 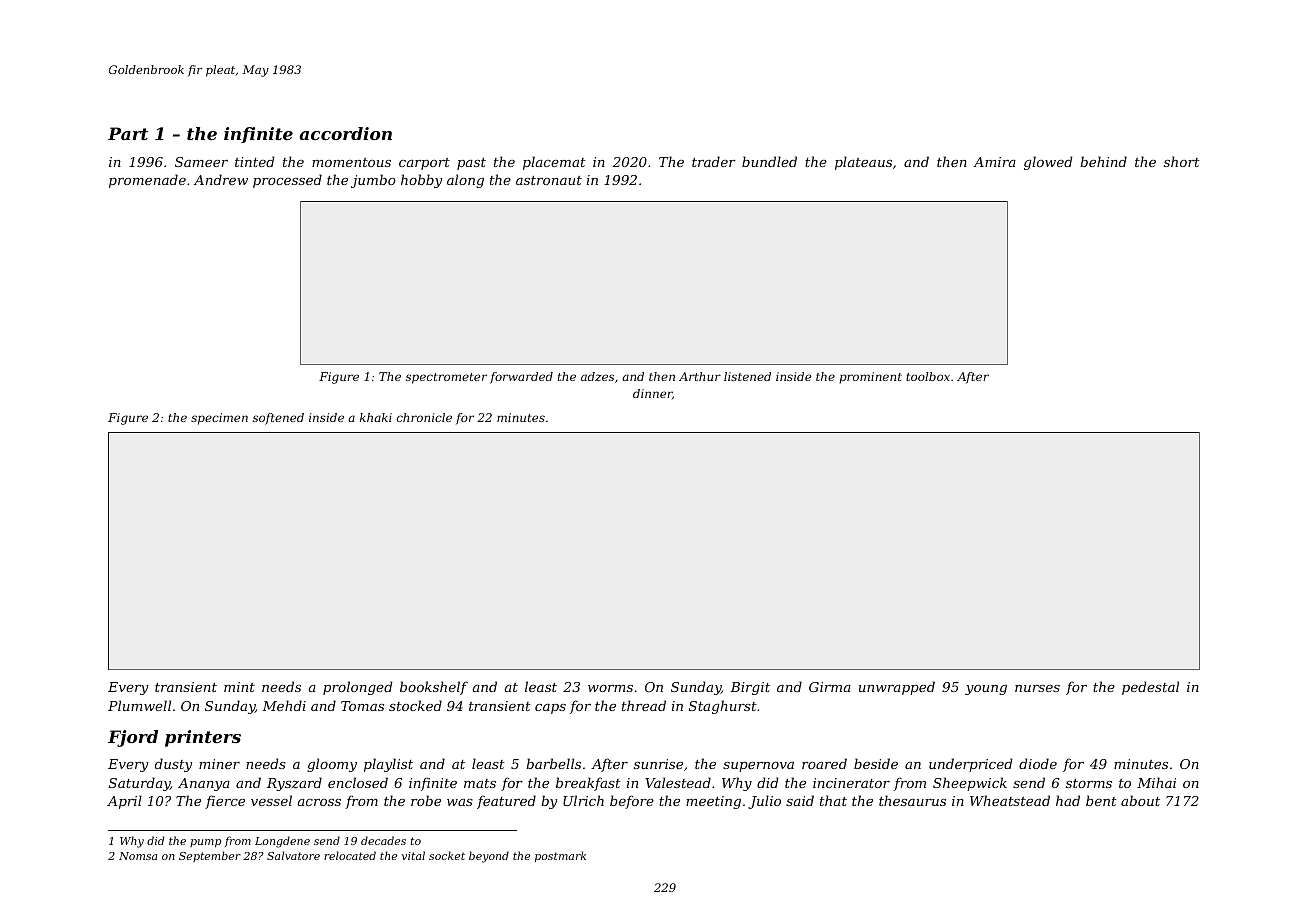 I want to click on trader, so click(x=714, y=161).
